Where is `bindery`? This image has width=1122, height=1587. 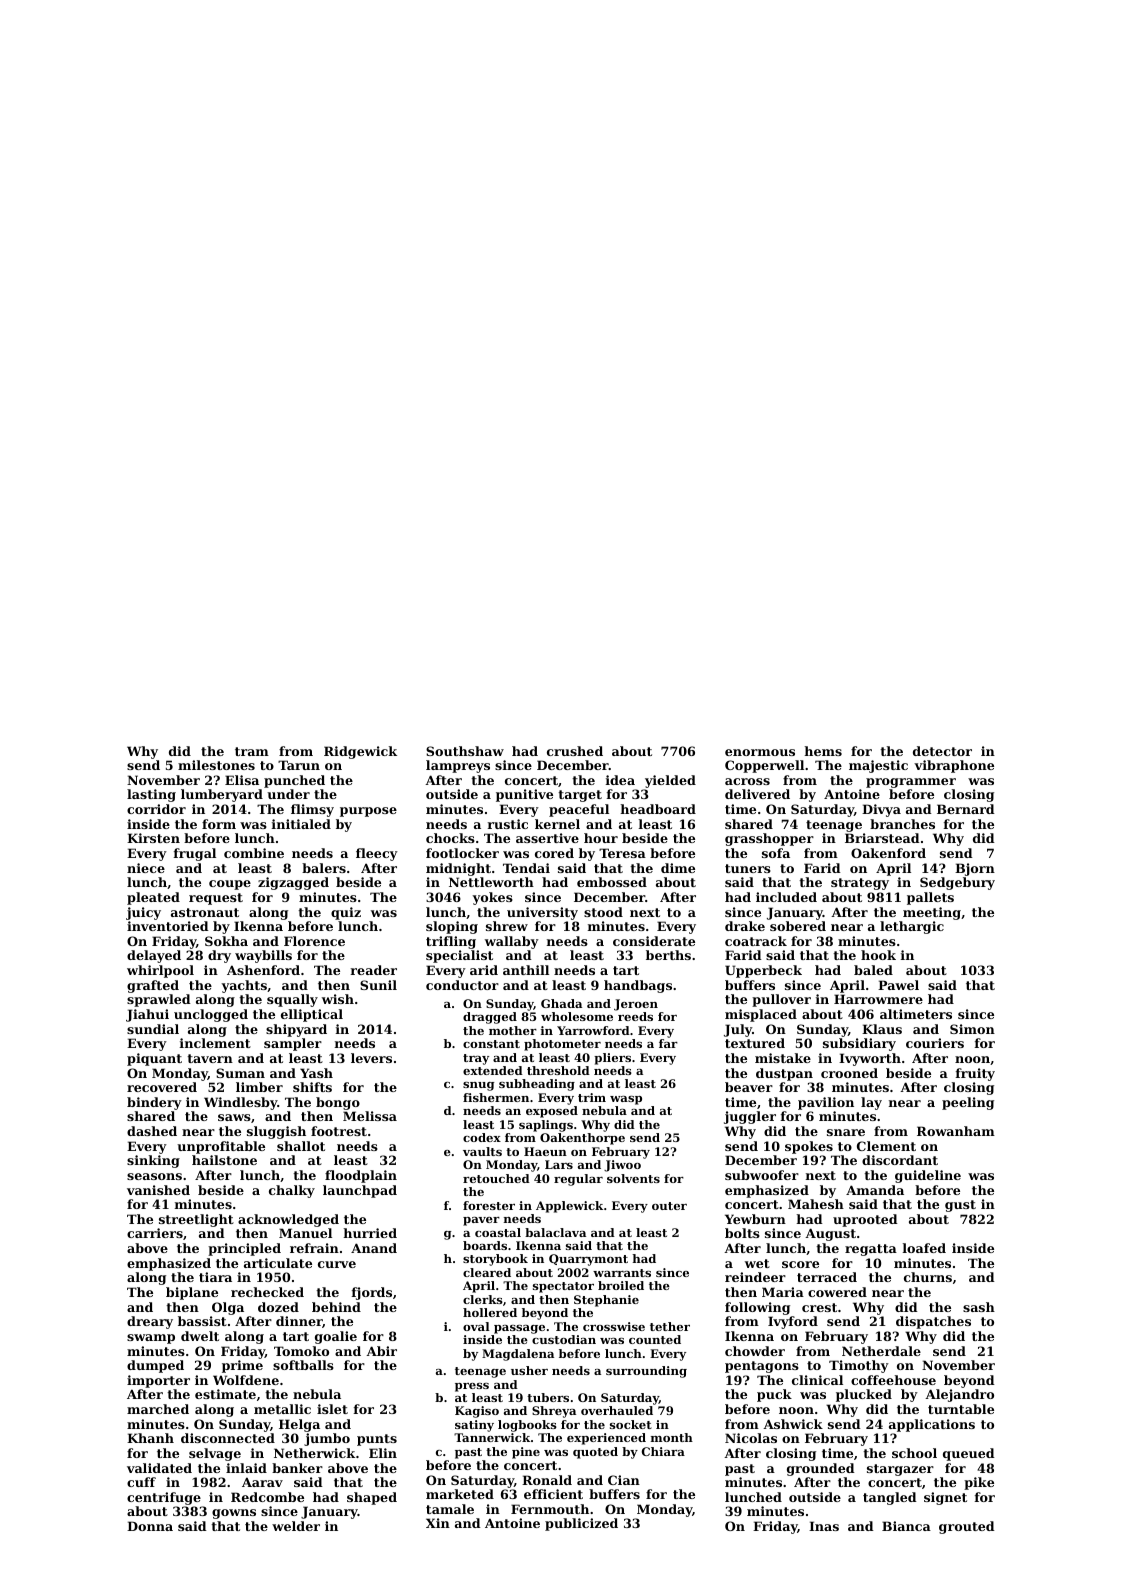
bindery is located at coordinates (154, 1103).
